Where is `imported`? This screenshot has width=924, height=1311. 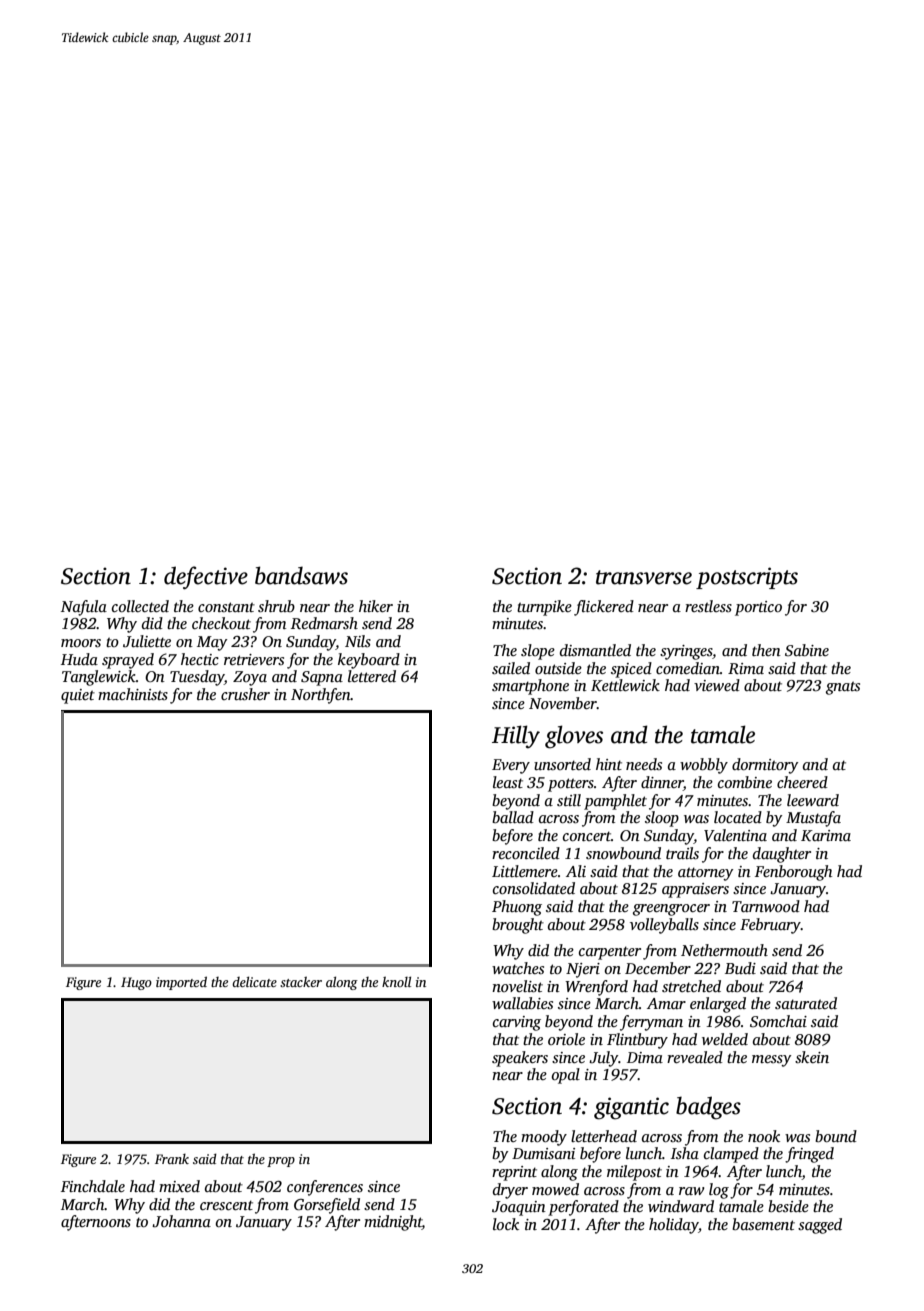
imported is located at coordinates (181, 983).
